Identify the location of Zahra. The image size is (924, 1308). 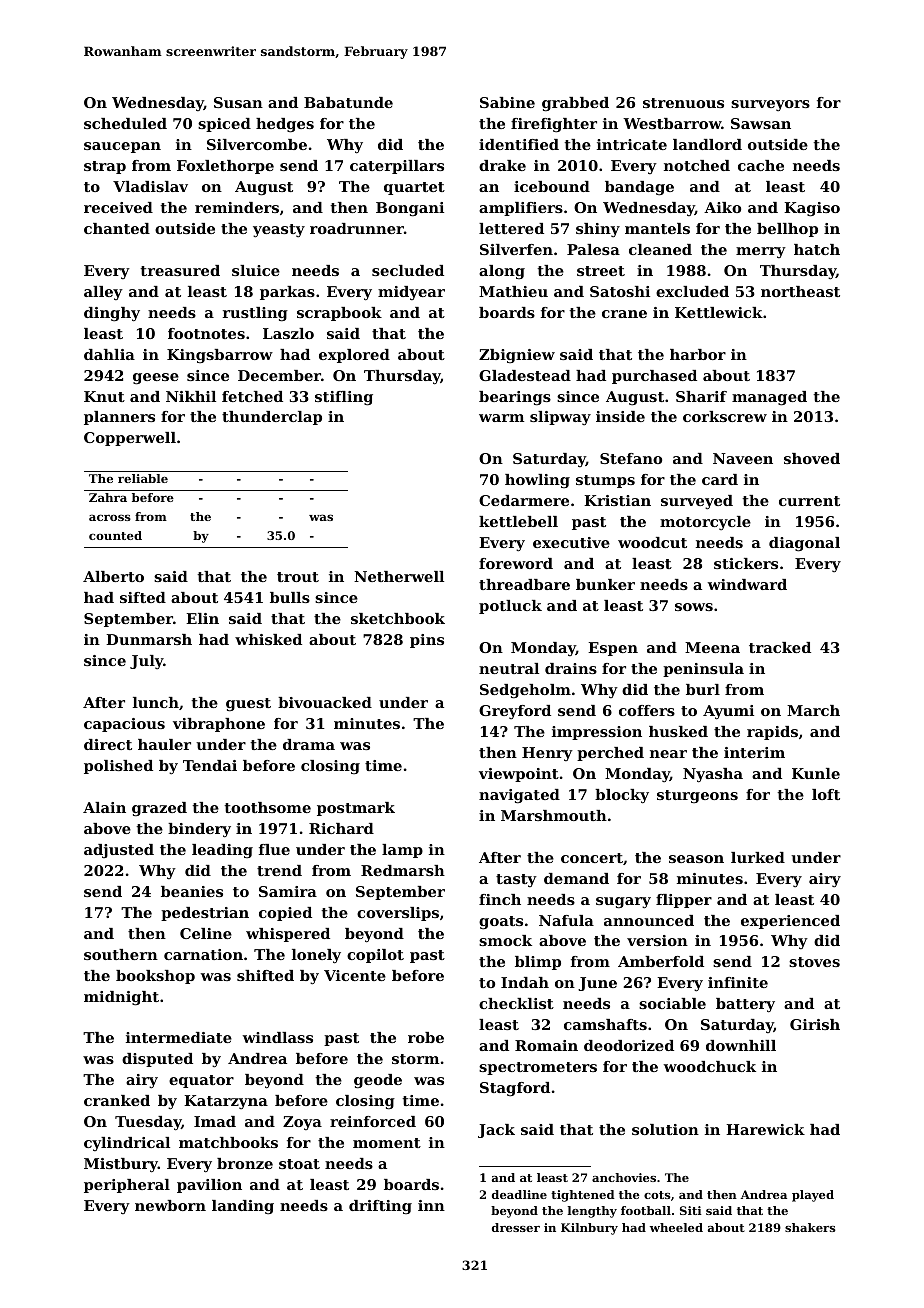
(108, 497).
